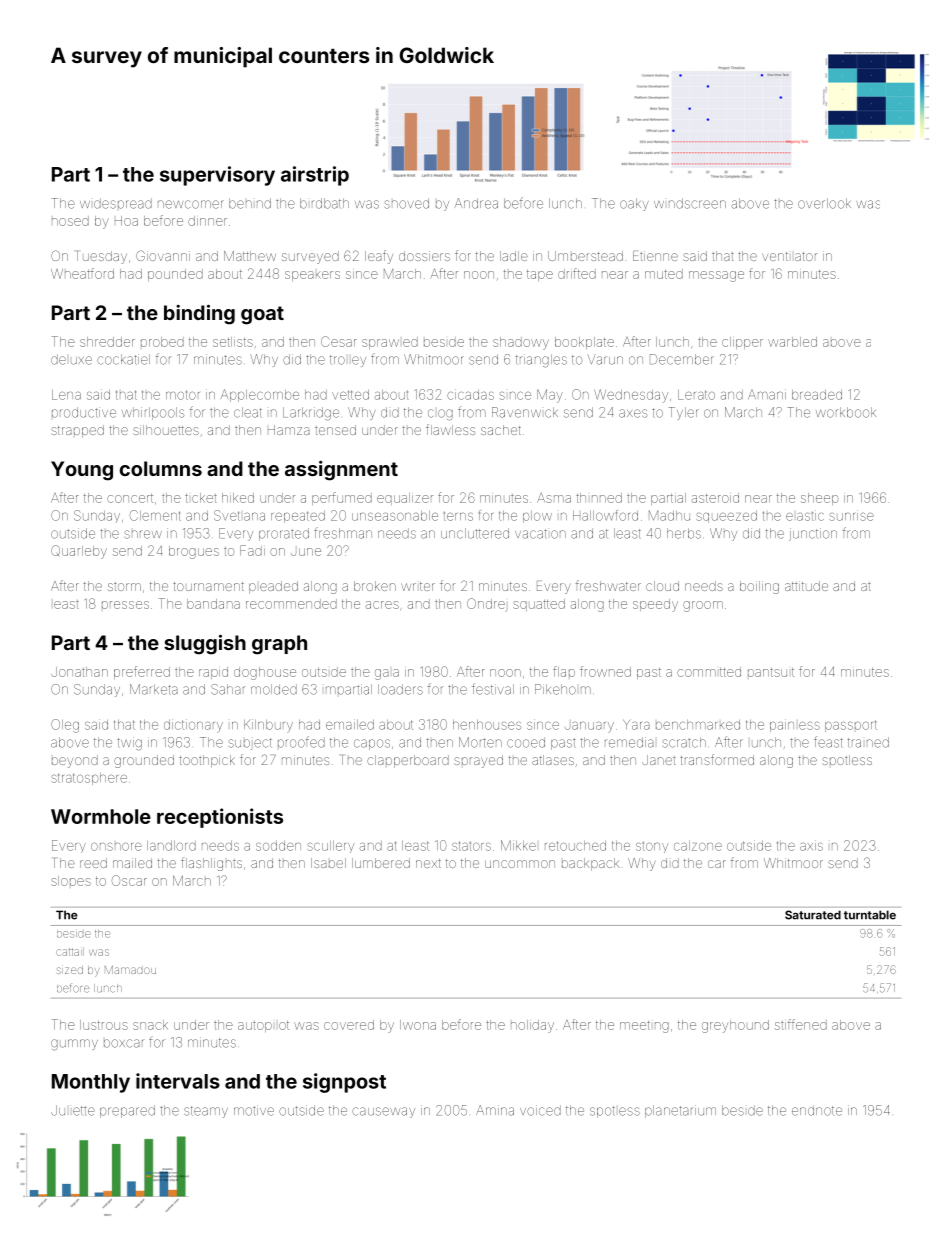 The width and height of the screenshot is (952, 1233). I want to click on Hamza, so click(289, 430).
